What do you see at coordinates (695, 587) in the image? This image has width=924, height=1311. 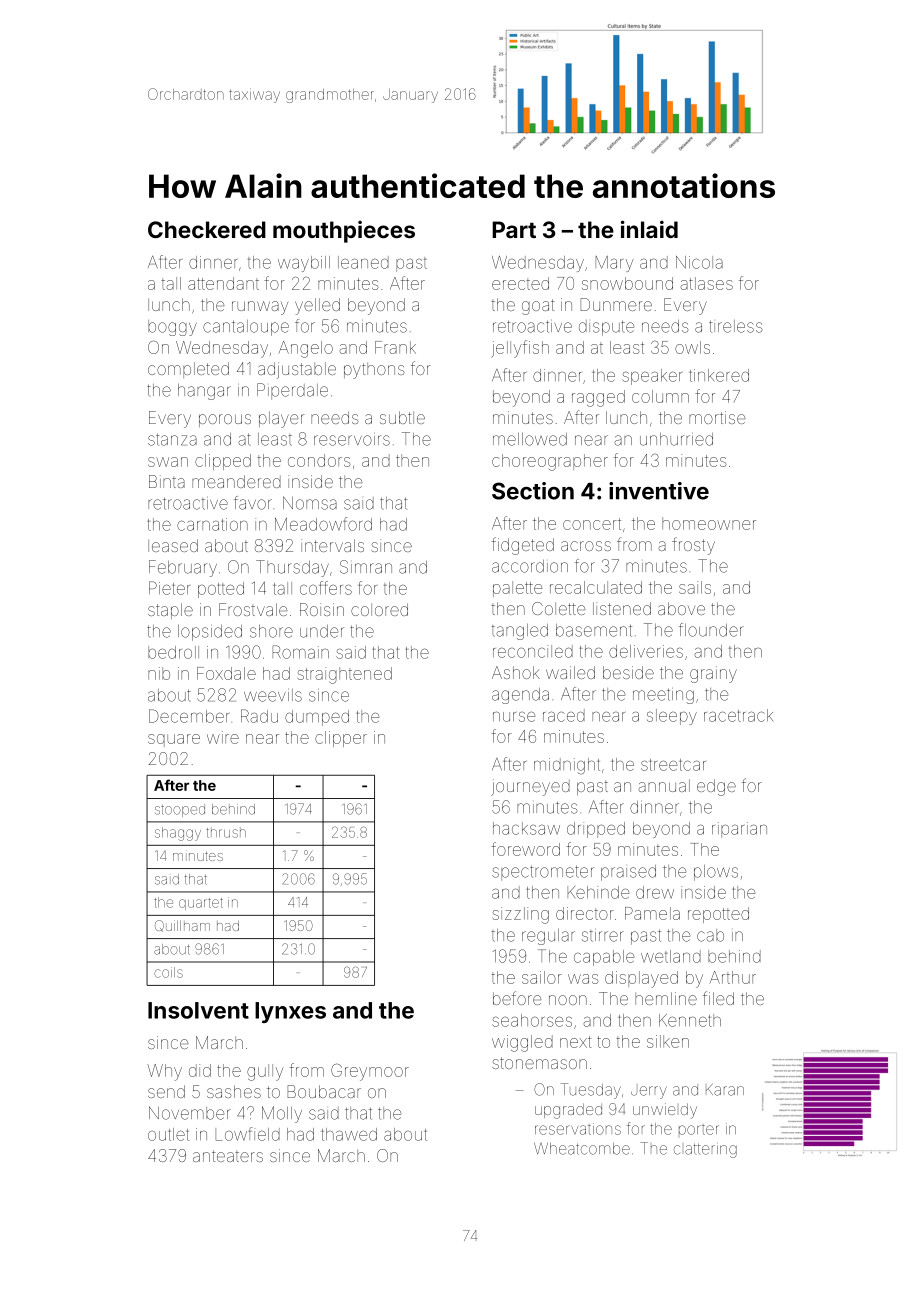 I see `sails` at bounding box center [695, 587].
